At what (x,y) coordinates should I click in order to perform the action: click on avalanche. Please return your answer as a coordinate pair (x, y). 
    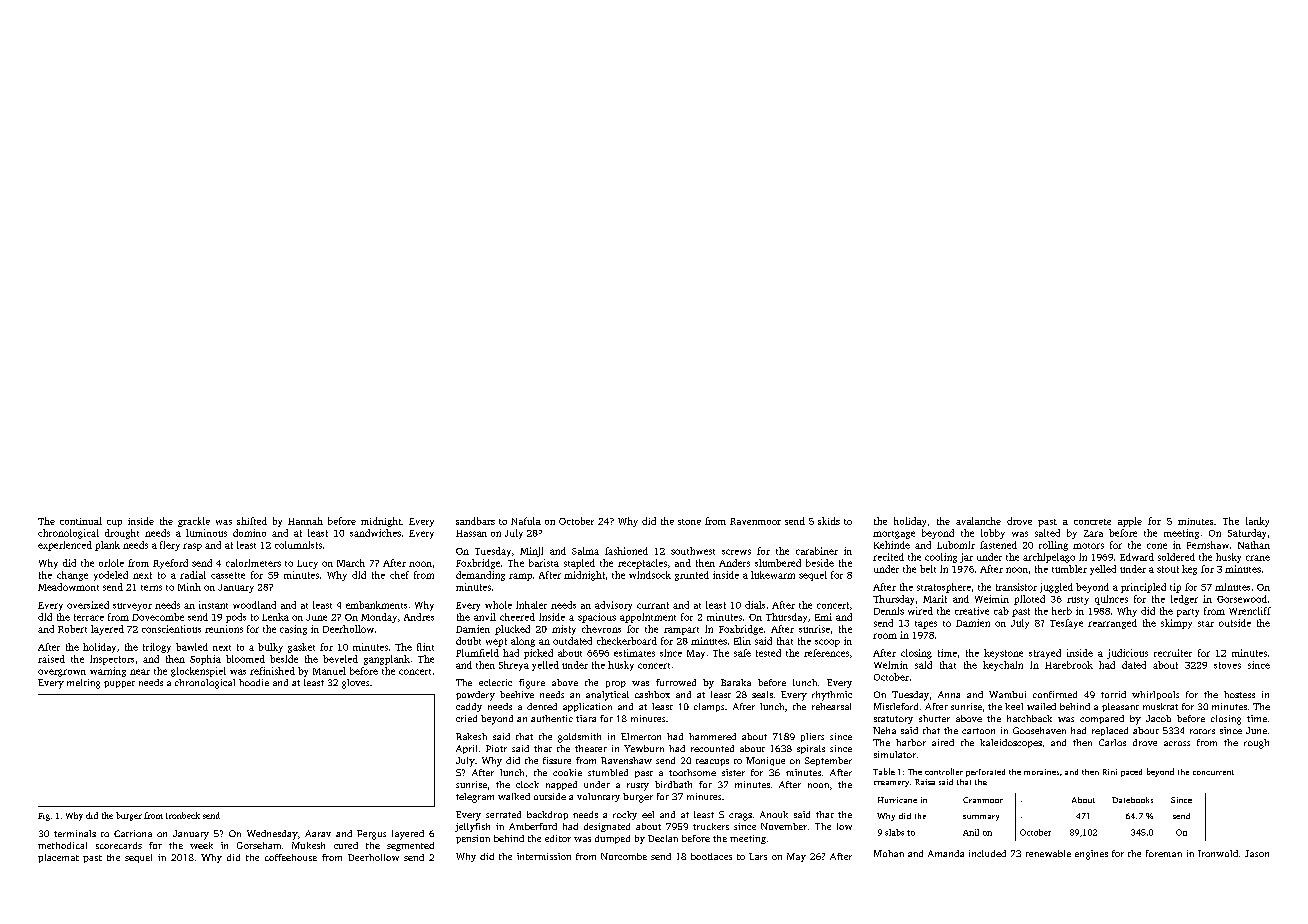
    Looking at the image, I should click on (978, 521).
